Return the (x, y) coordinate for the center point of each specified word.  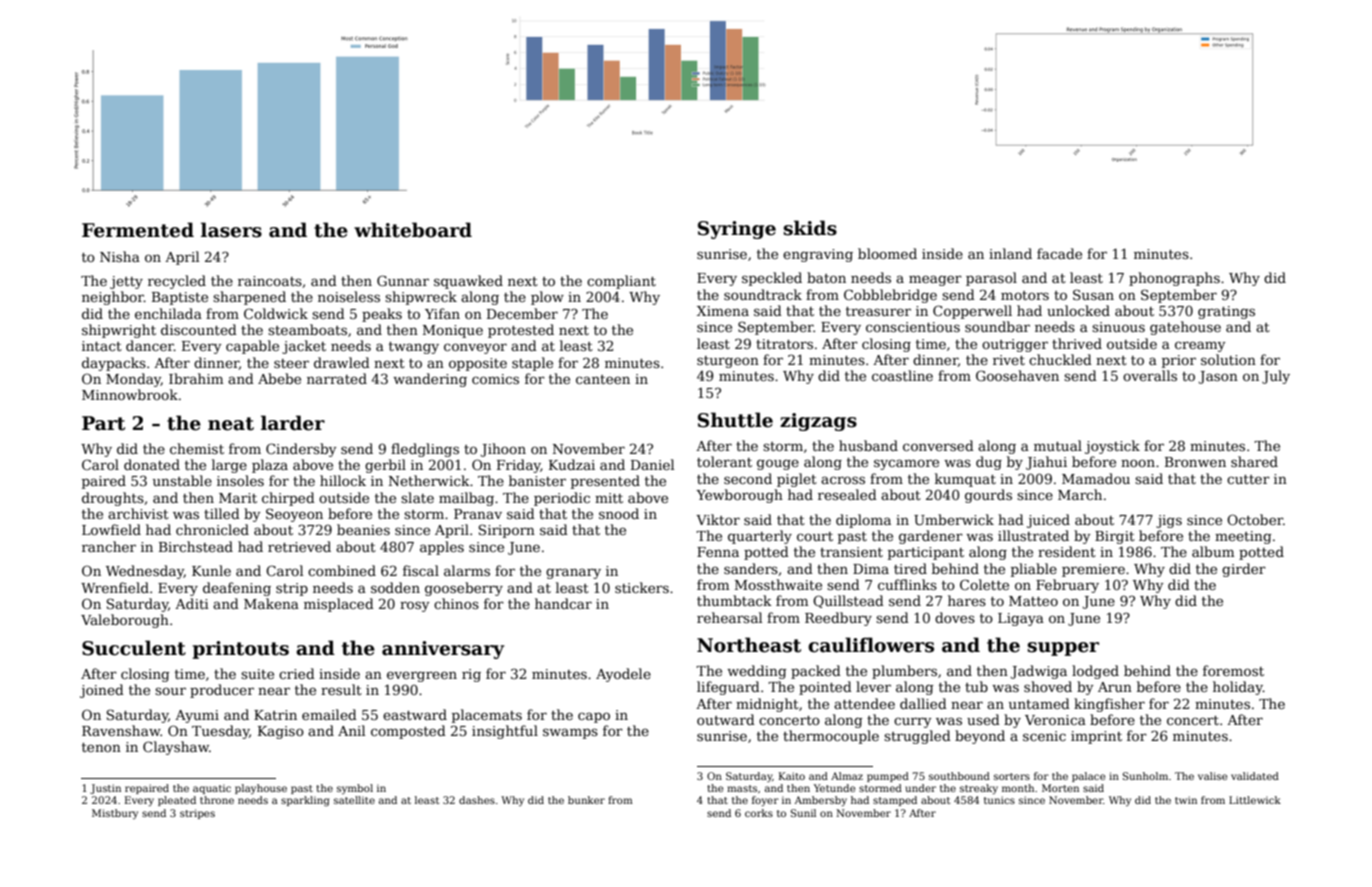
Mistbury (115, 814)
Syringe (737, 230)
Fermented (138, 230)
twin (1186, 800)
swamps (570, 733)
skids (810, 228)
